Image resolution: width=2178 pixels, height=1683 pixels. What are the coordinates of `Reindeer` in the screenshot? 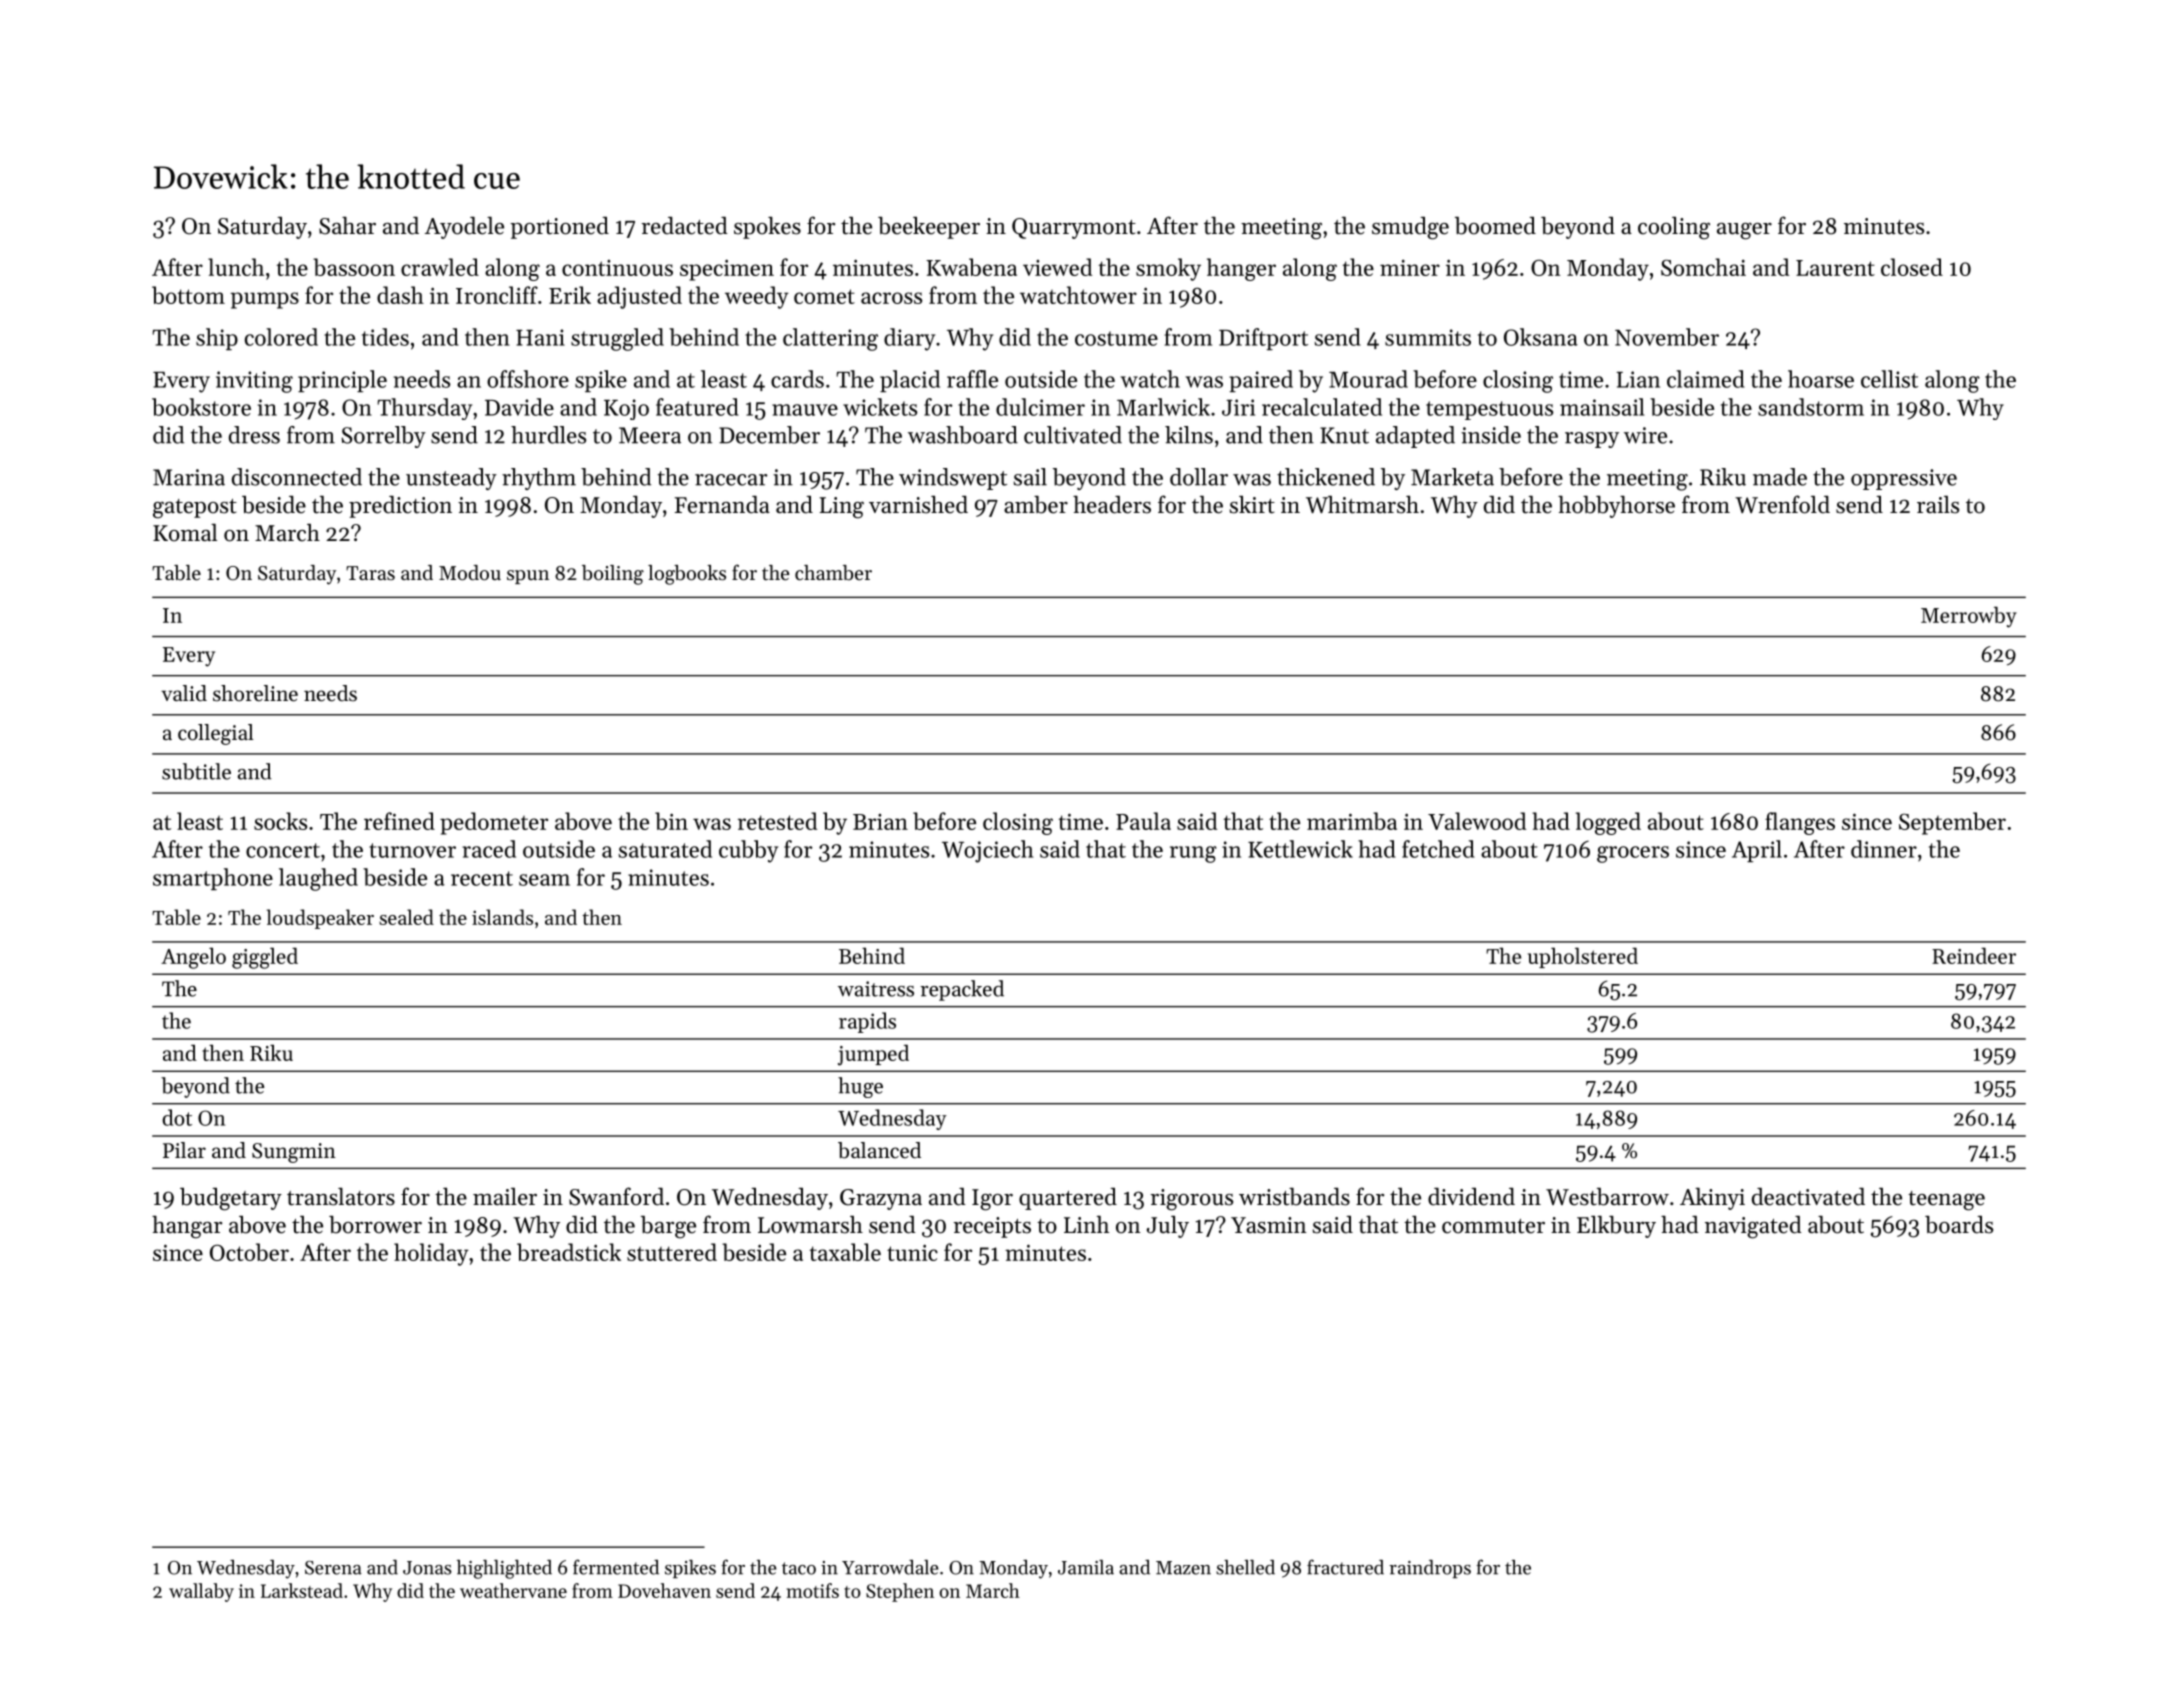 It's located at (1974, 955).
